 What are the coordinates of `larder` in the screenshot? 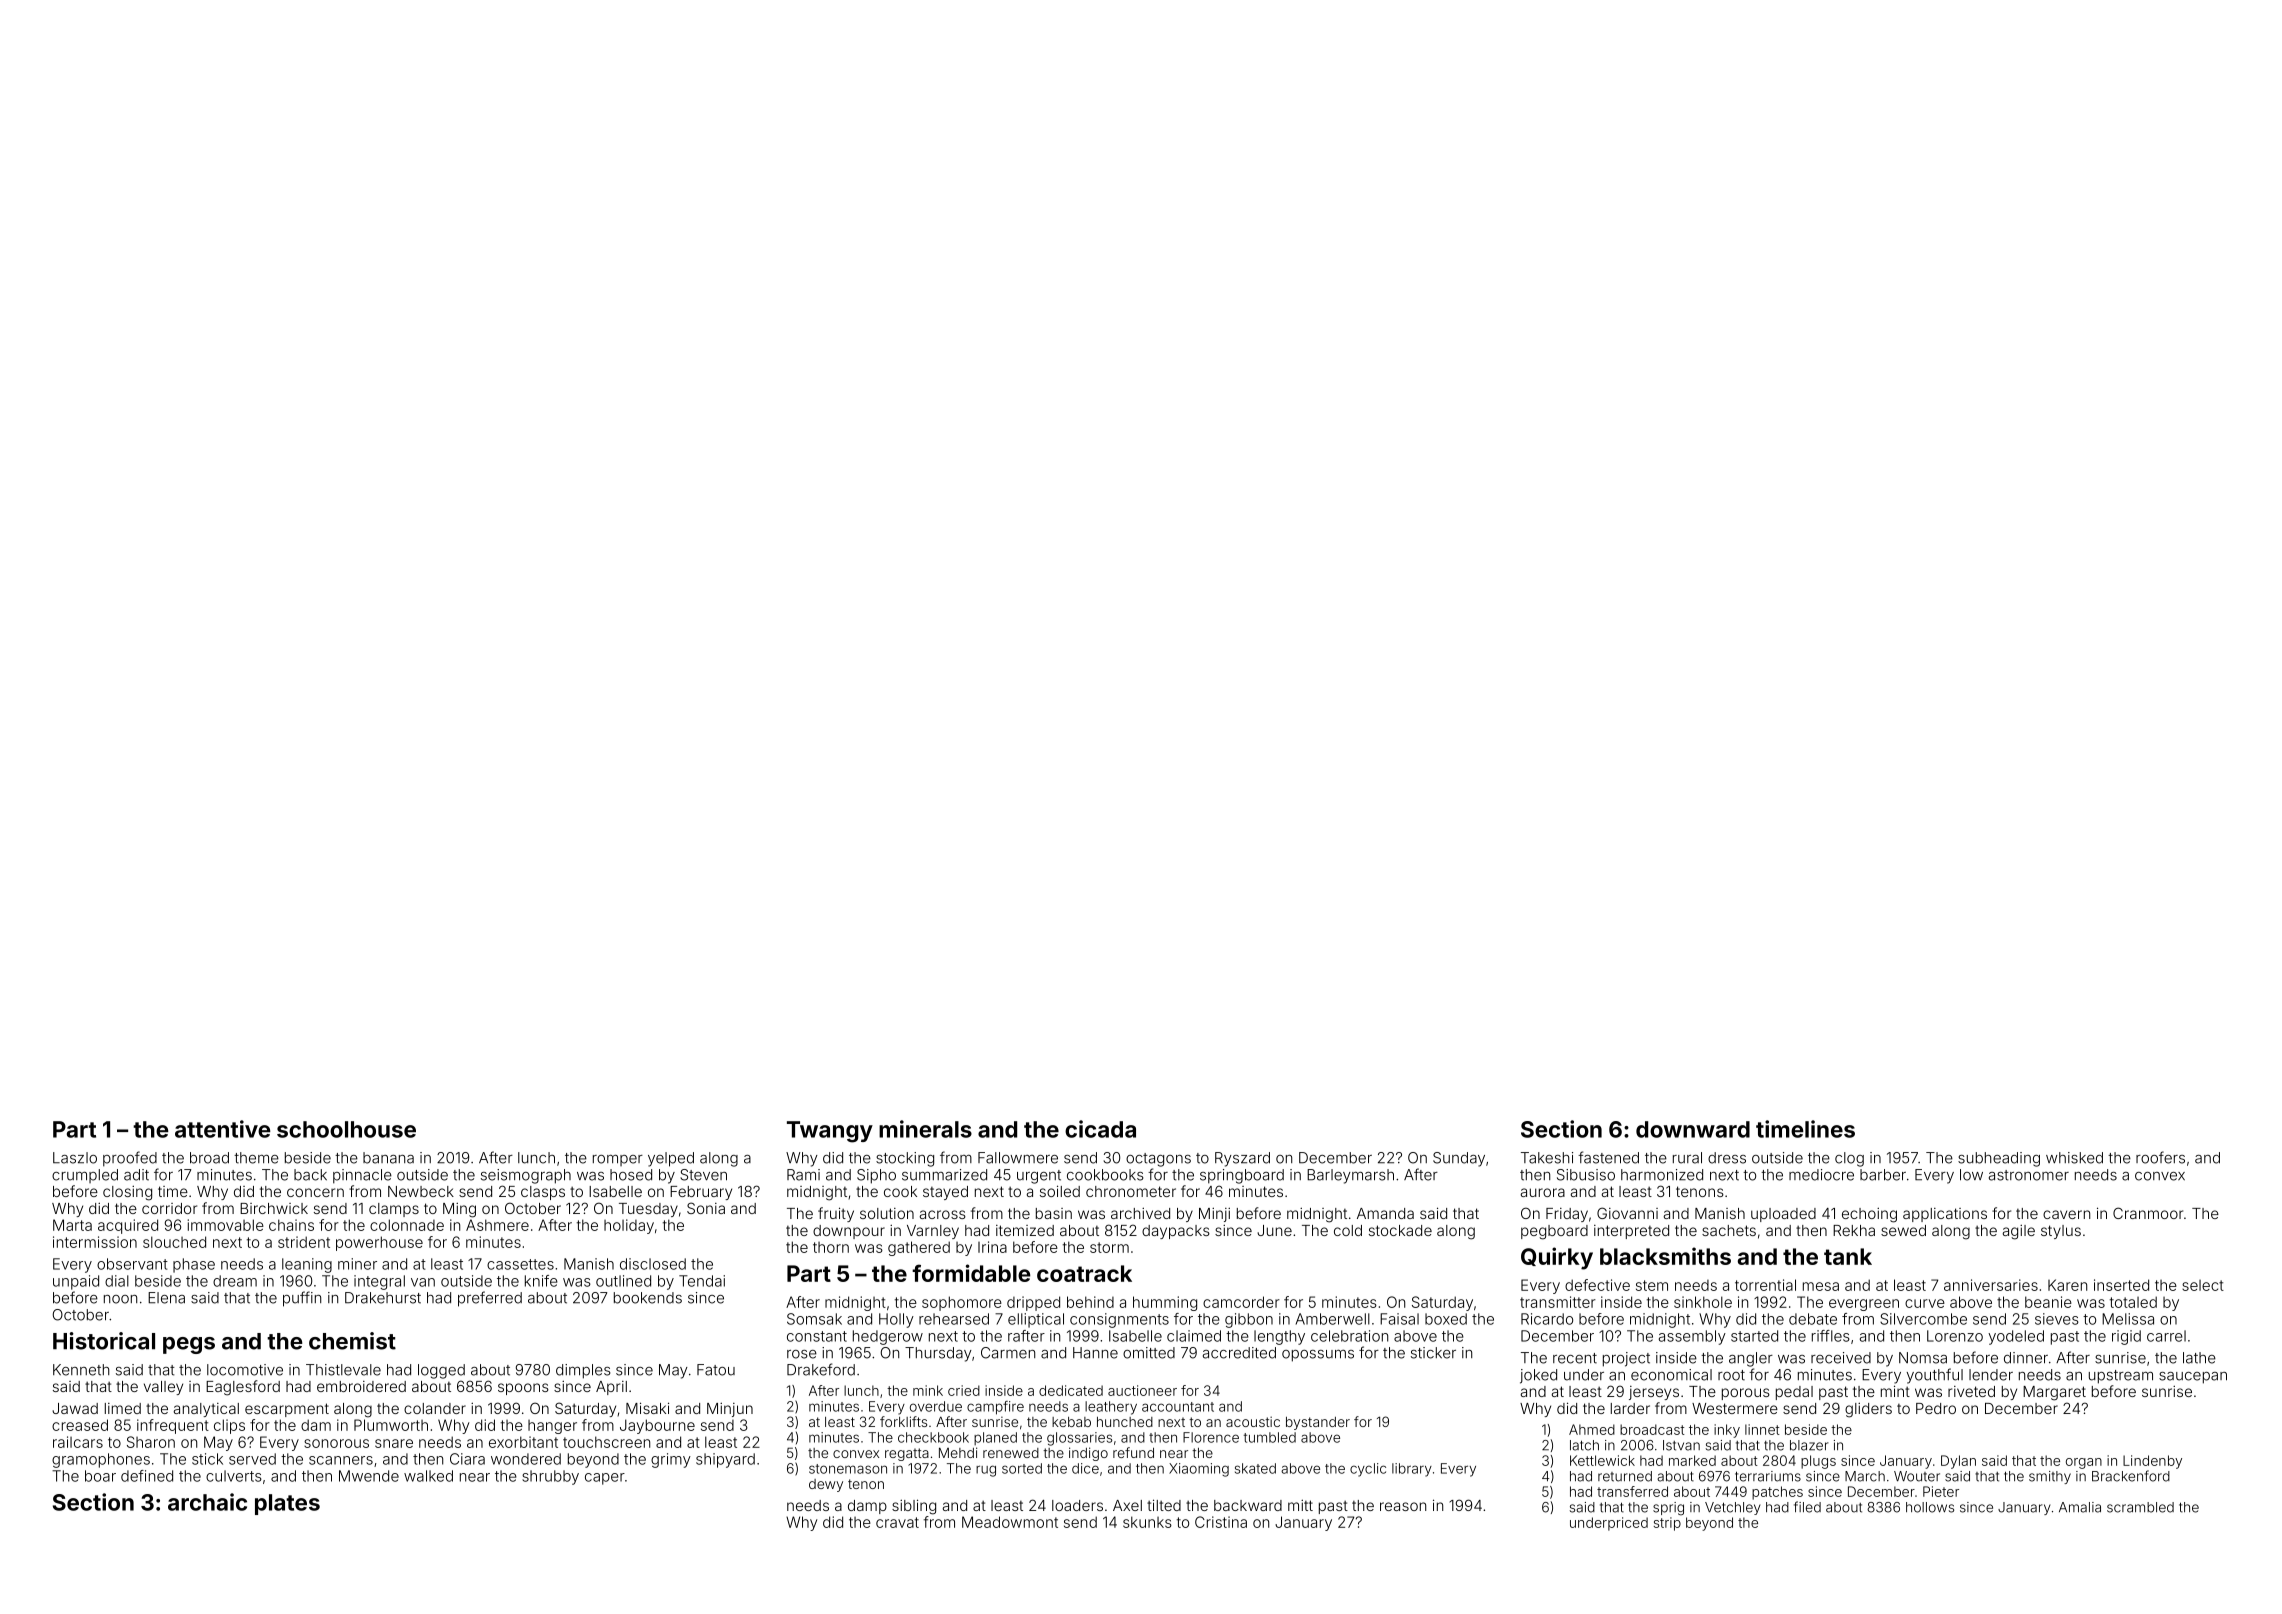 It's located at (1630, 1408).
